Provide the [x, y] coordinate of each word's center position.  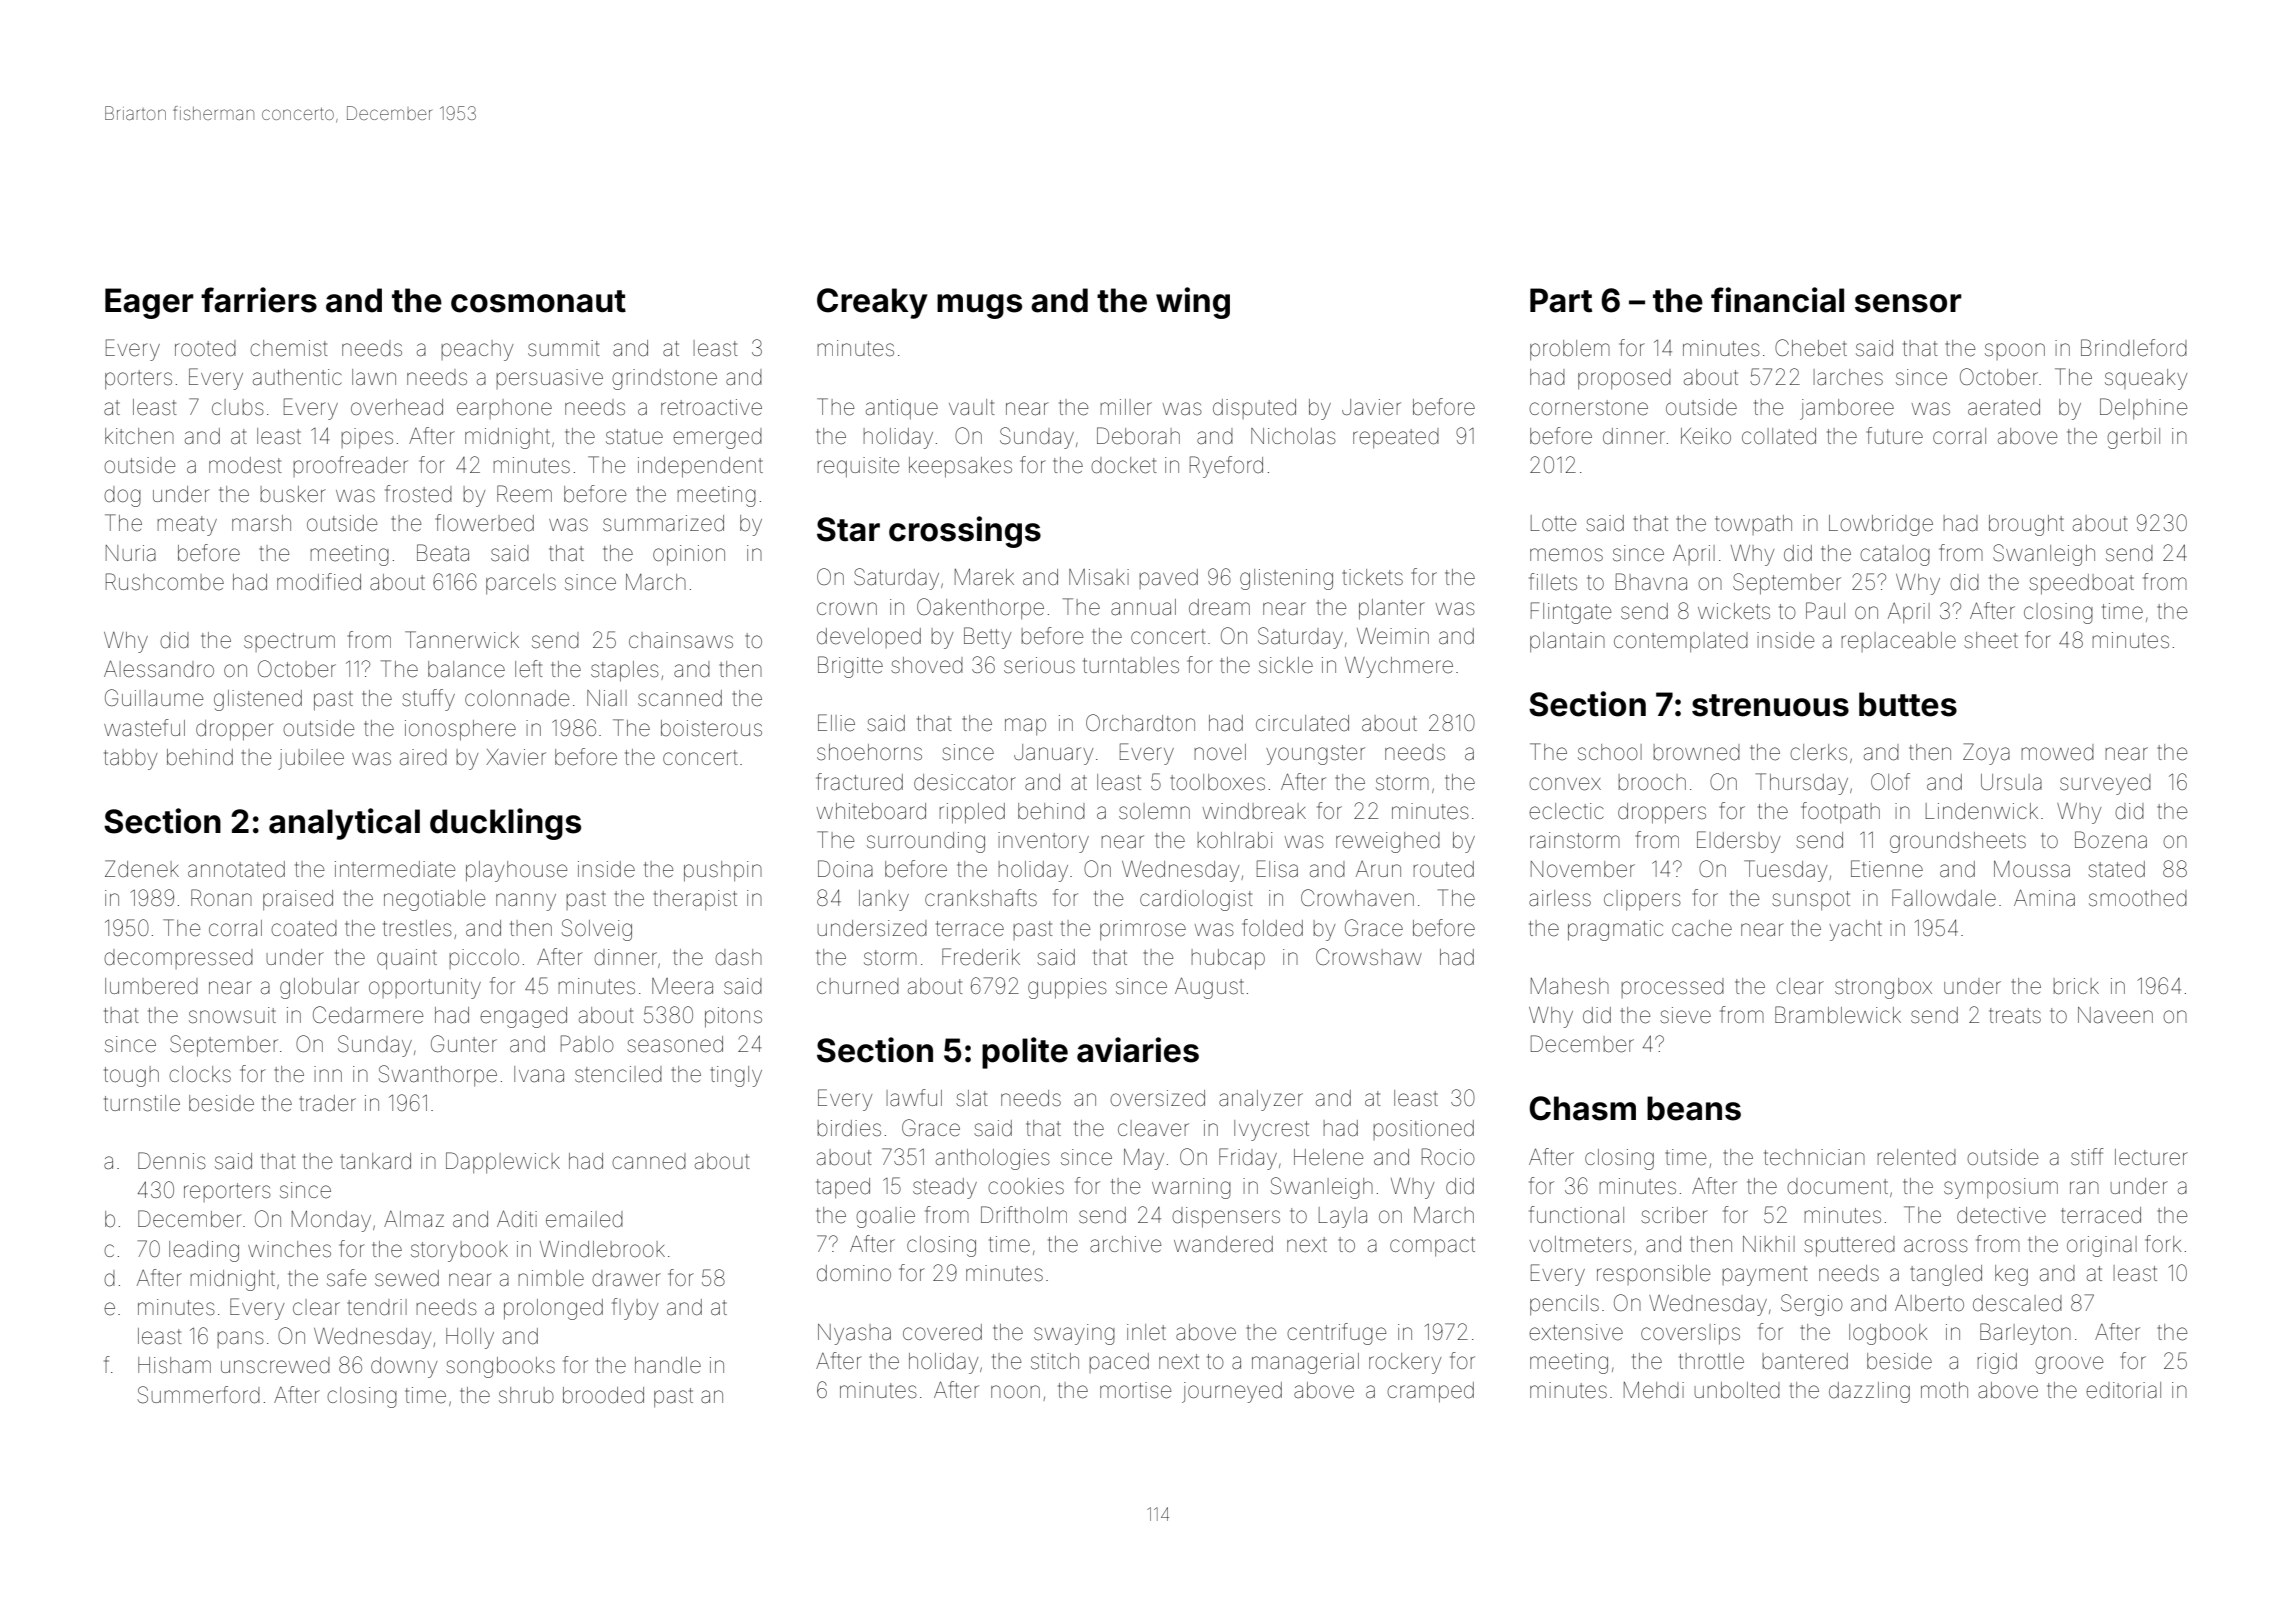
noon [1015, 1391]
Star [848, 529]
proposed [1624, 379]
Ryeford [1226, 467]
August [1209, 988]
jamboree [1847, 409]
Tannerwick [462, 640]
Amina [2044, 897]
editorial [2123, 1390]
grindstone [664, 379]
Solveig [597, 930]
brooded [603, 1395]
